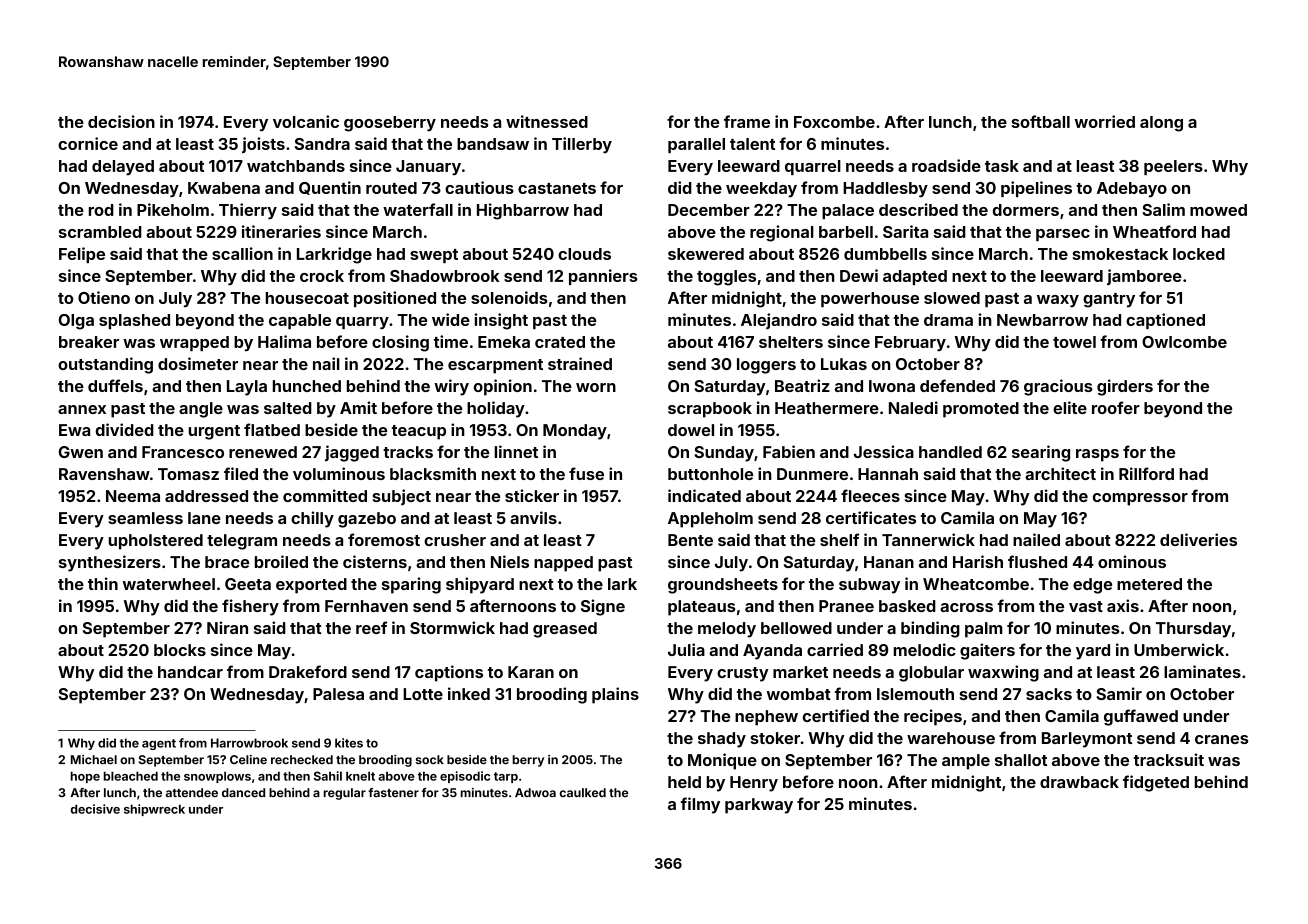 This page has height=924, width=1308. What do you see at coordinates (915, 694) in the page?
I see `Islemouth` at bounding box center [915, 694].
